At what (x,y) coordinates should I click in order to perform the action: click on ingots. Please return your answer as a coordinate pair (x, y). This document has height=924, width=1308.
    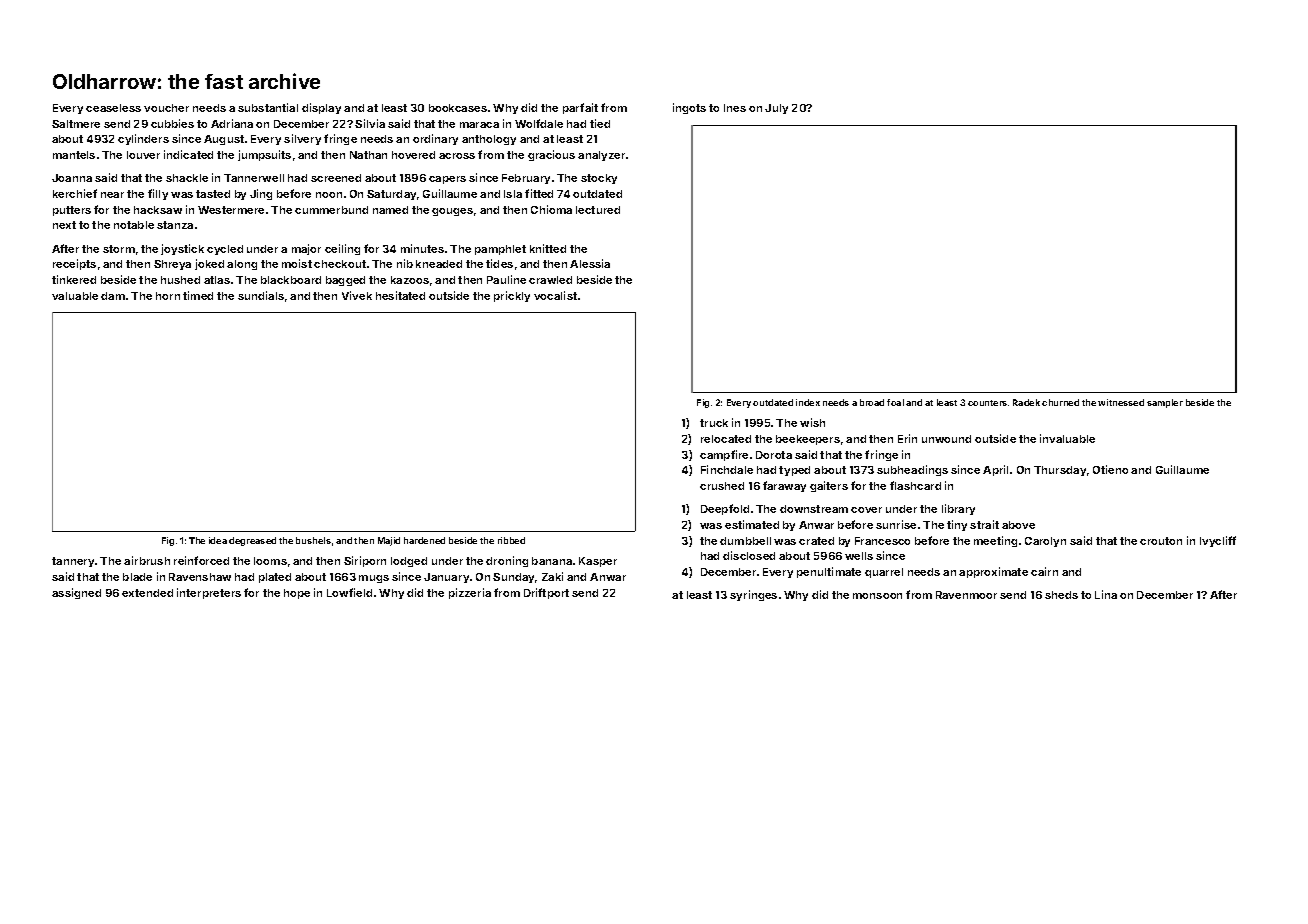
    Looking at the image, I should click on (689, 108).
